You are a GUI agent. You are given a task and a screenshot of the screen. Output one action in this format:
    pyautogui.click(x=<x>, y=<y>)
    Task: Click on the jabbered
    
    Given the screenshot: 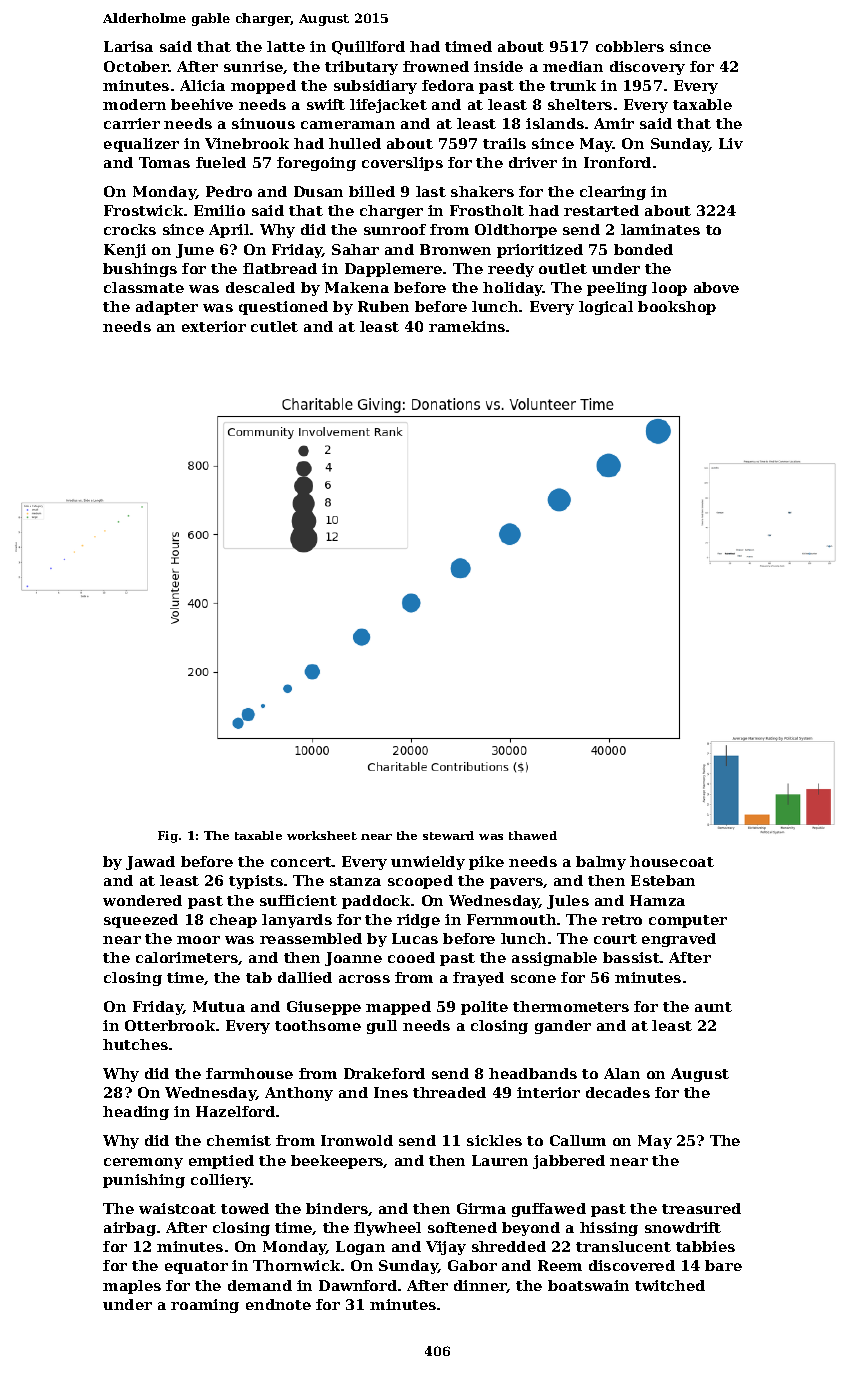 What is the action you would take?
    pyautogui.click(x=569, y=1162)
